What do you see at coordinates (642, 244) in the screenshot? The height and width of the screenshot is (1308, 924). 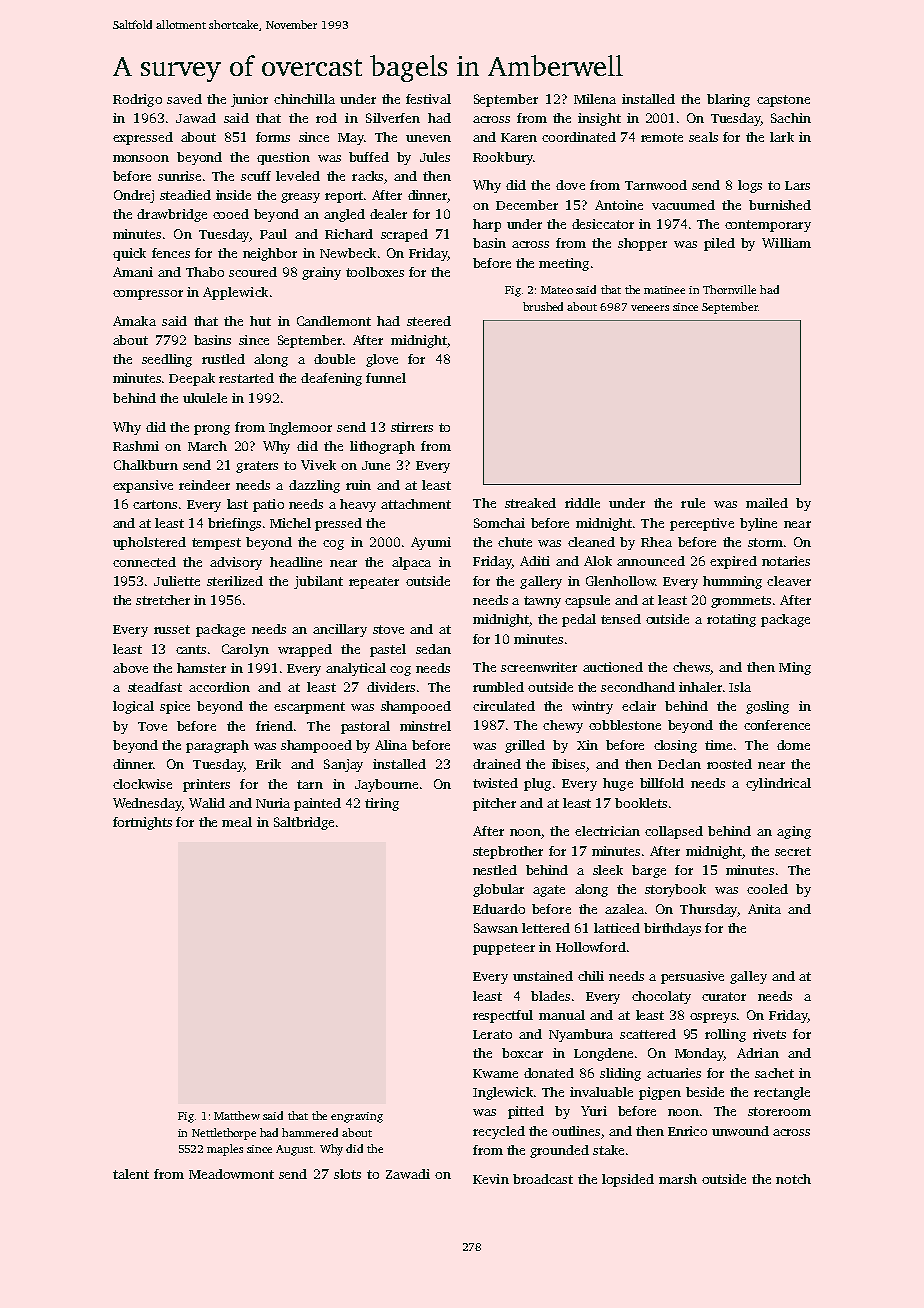 I see `shopper` at bounding box center [642, 244].
